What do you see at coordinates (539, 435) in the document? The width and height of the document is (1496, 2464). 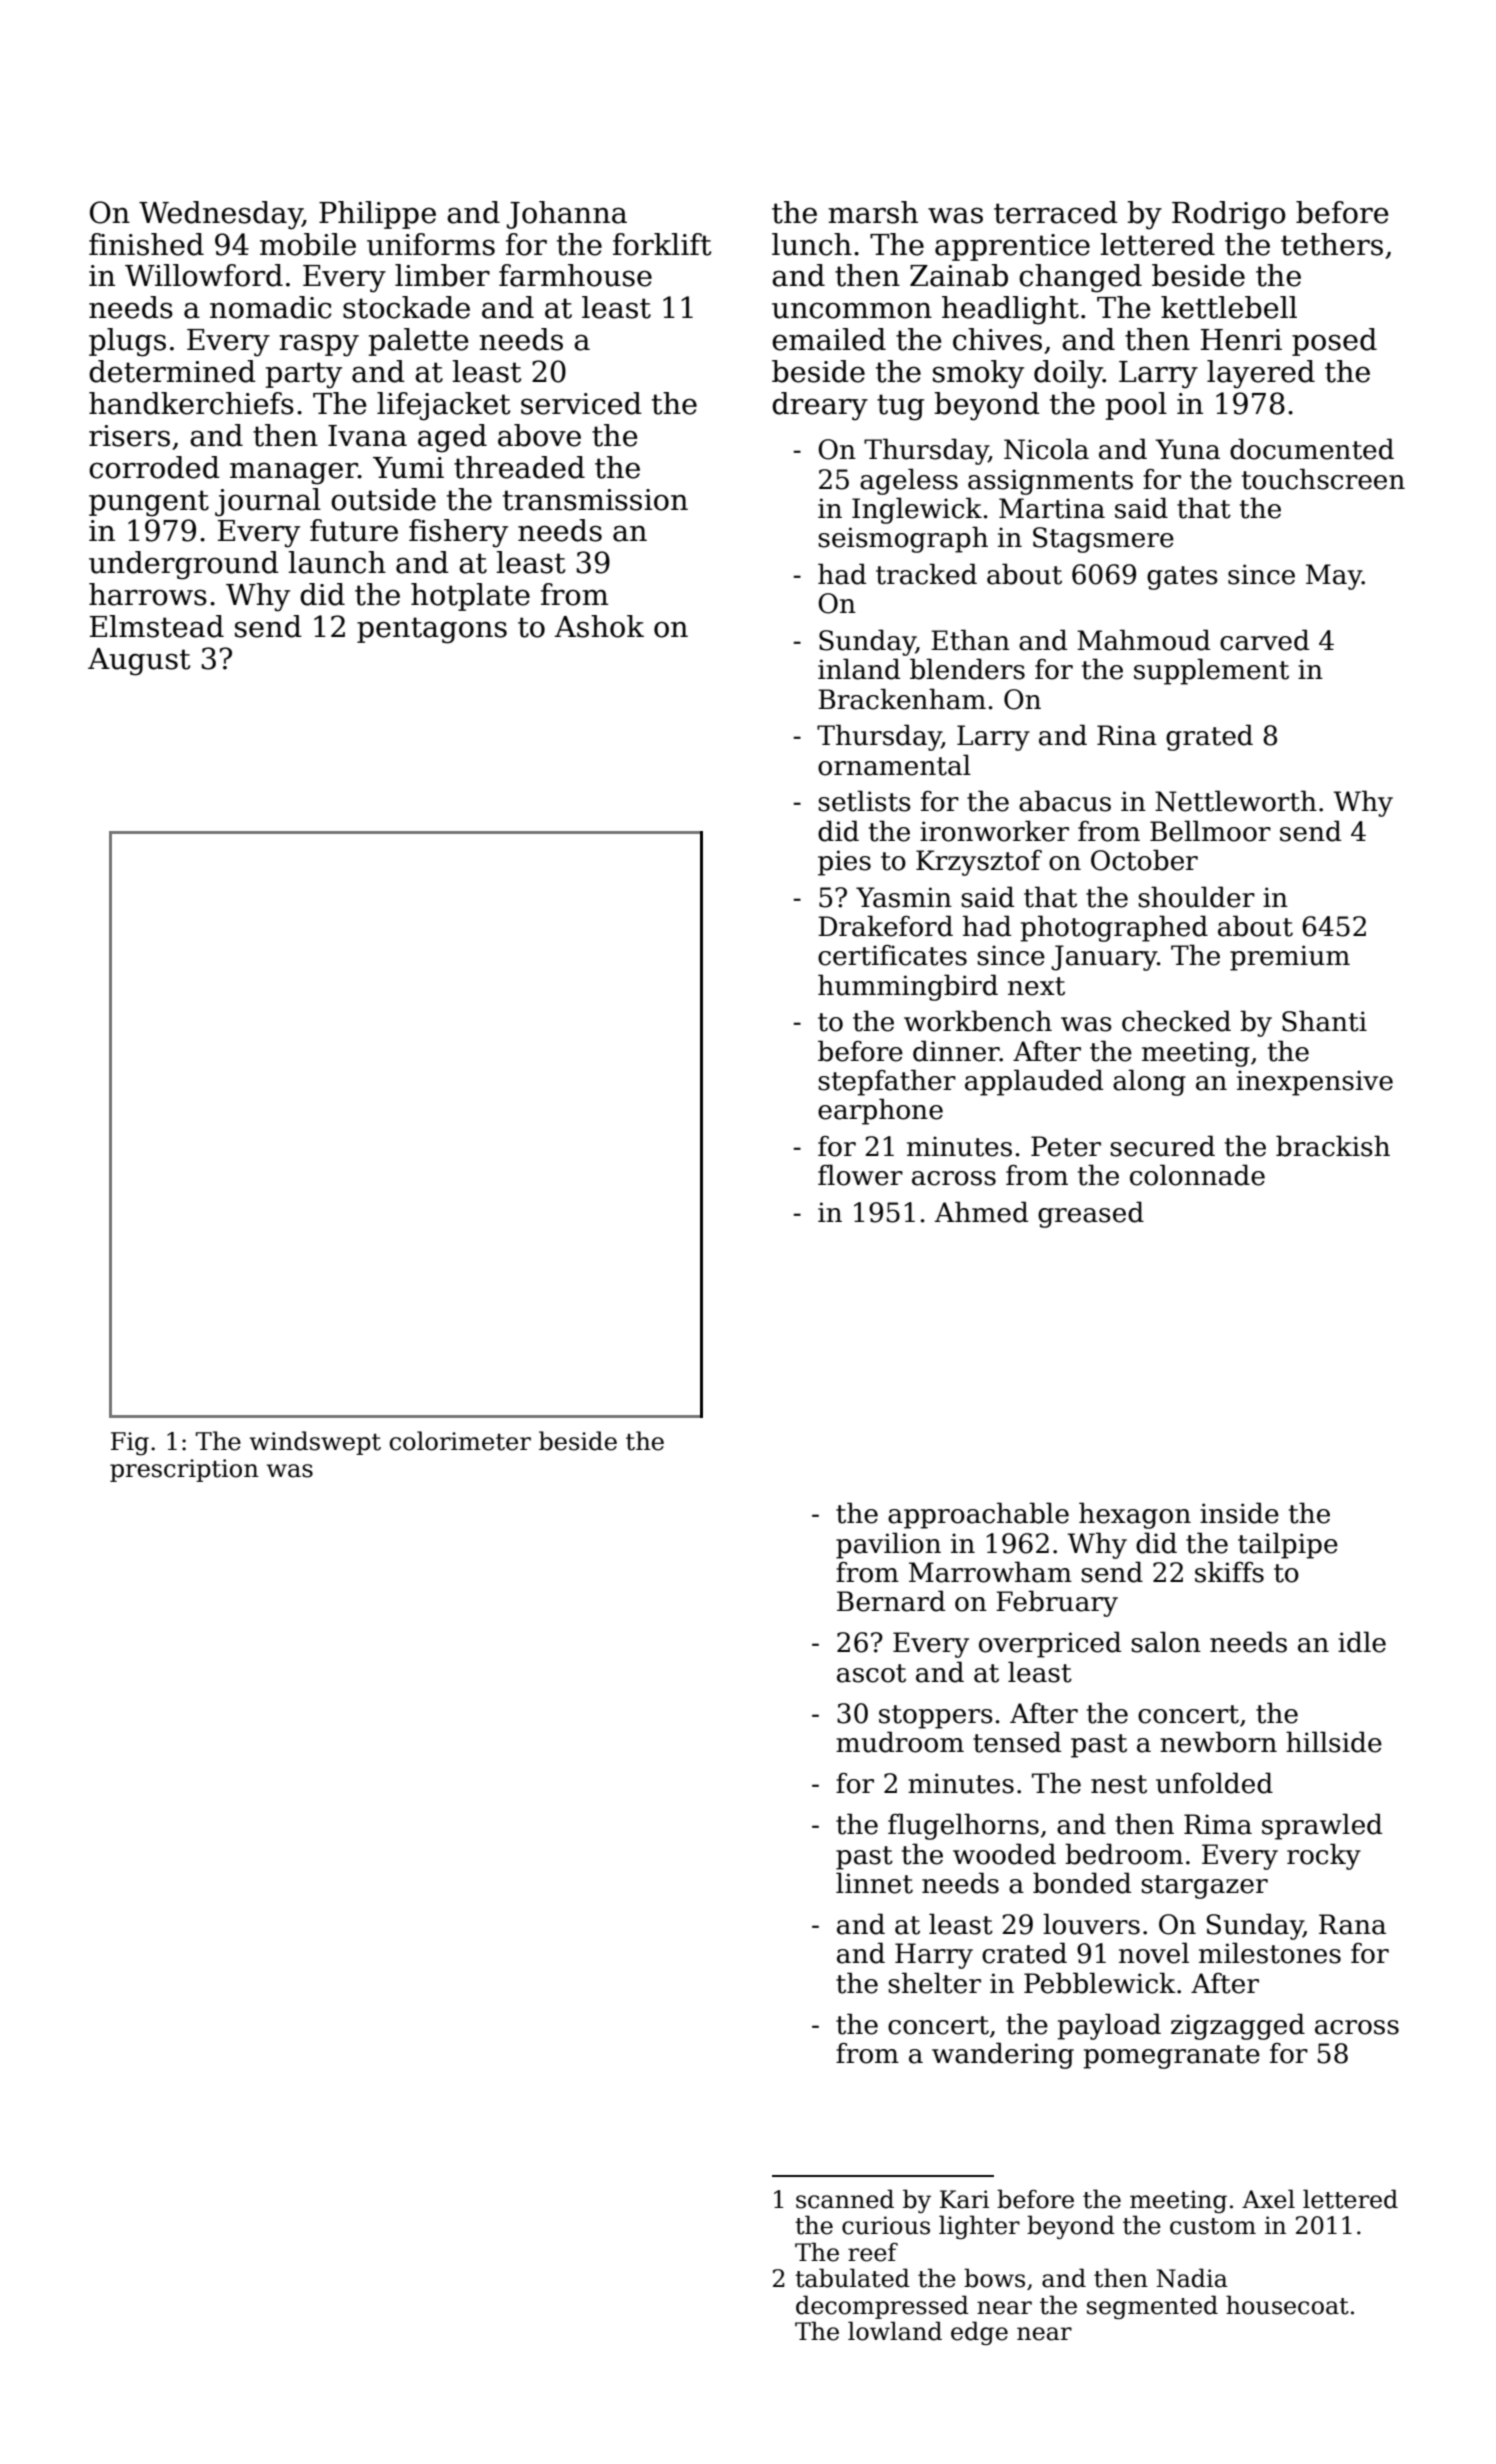 I see `above` at bounding box center [539, 435].
